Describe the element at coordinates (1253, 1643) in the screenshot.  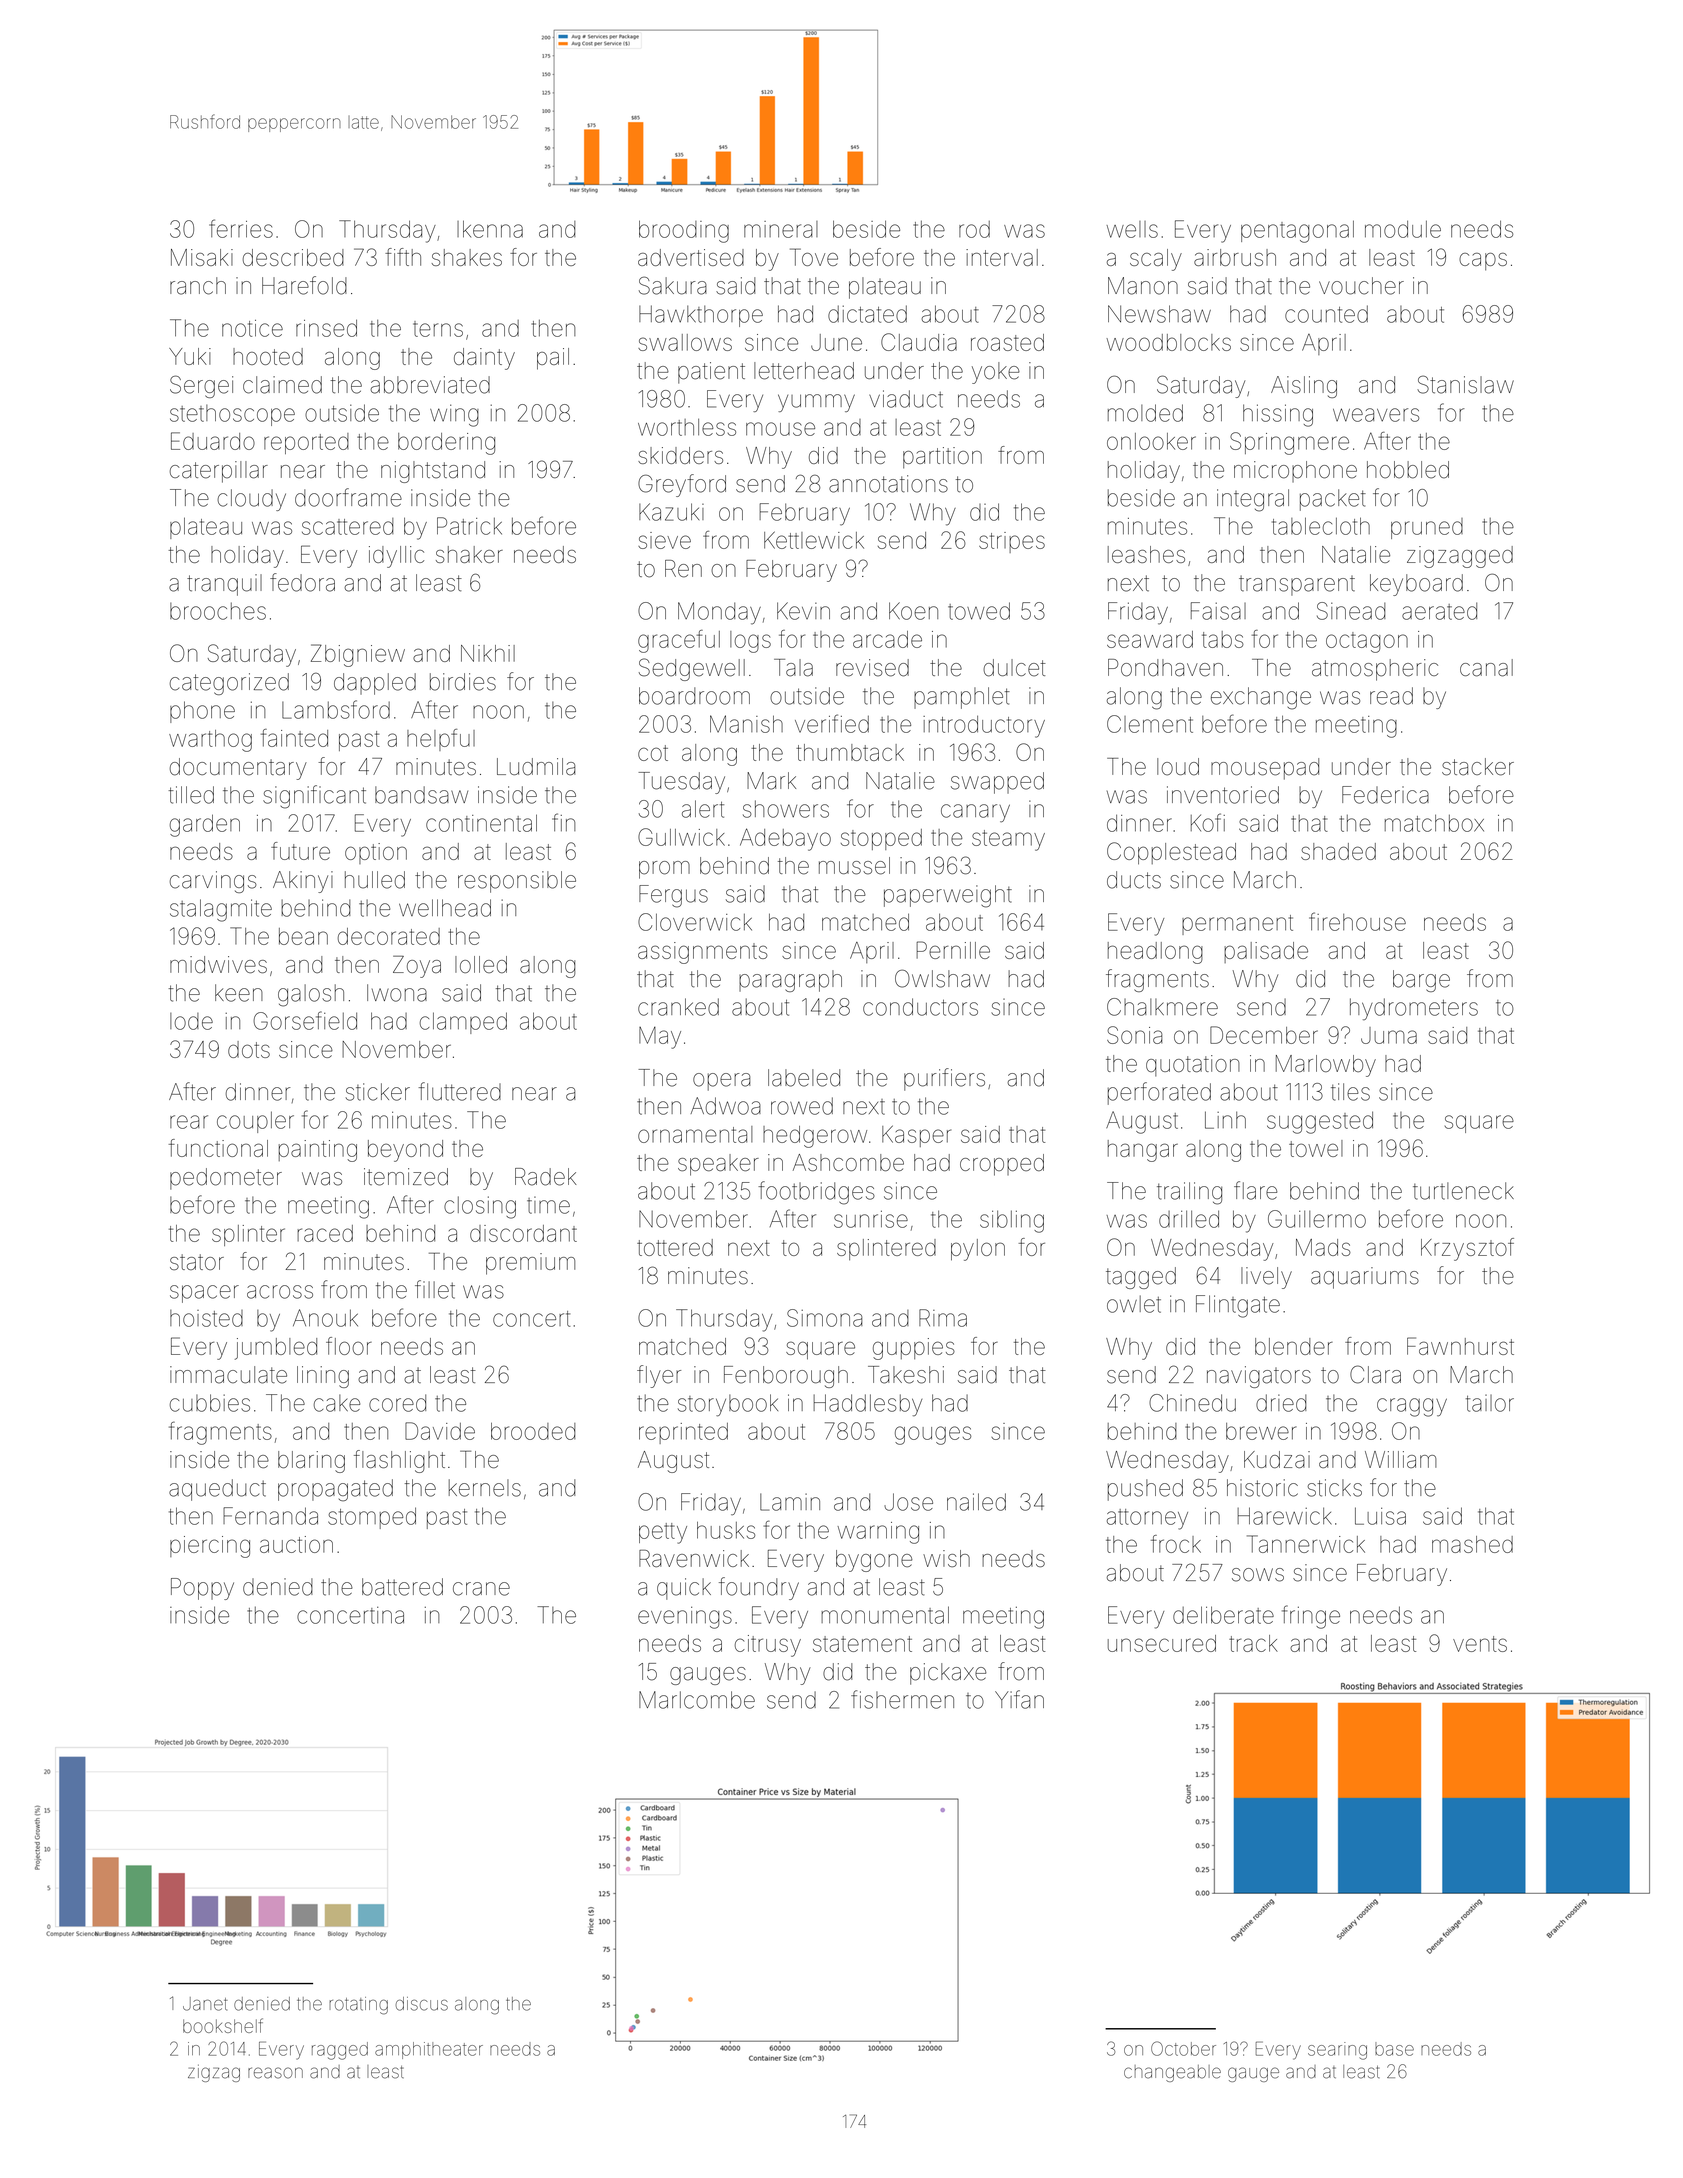
I see `track` at that location.
